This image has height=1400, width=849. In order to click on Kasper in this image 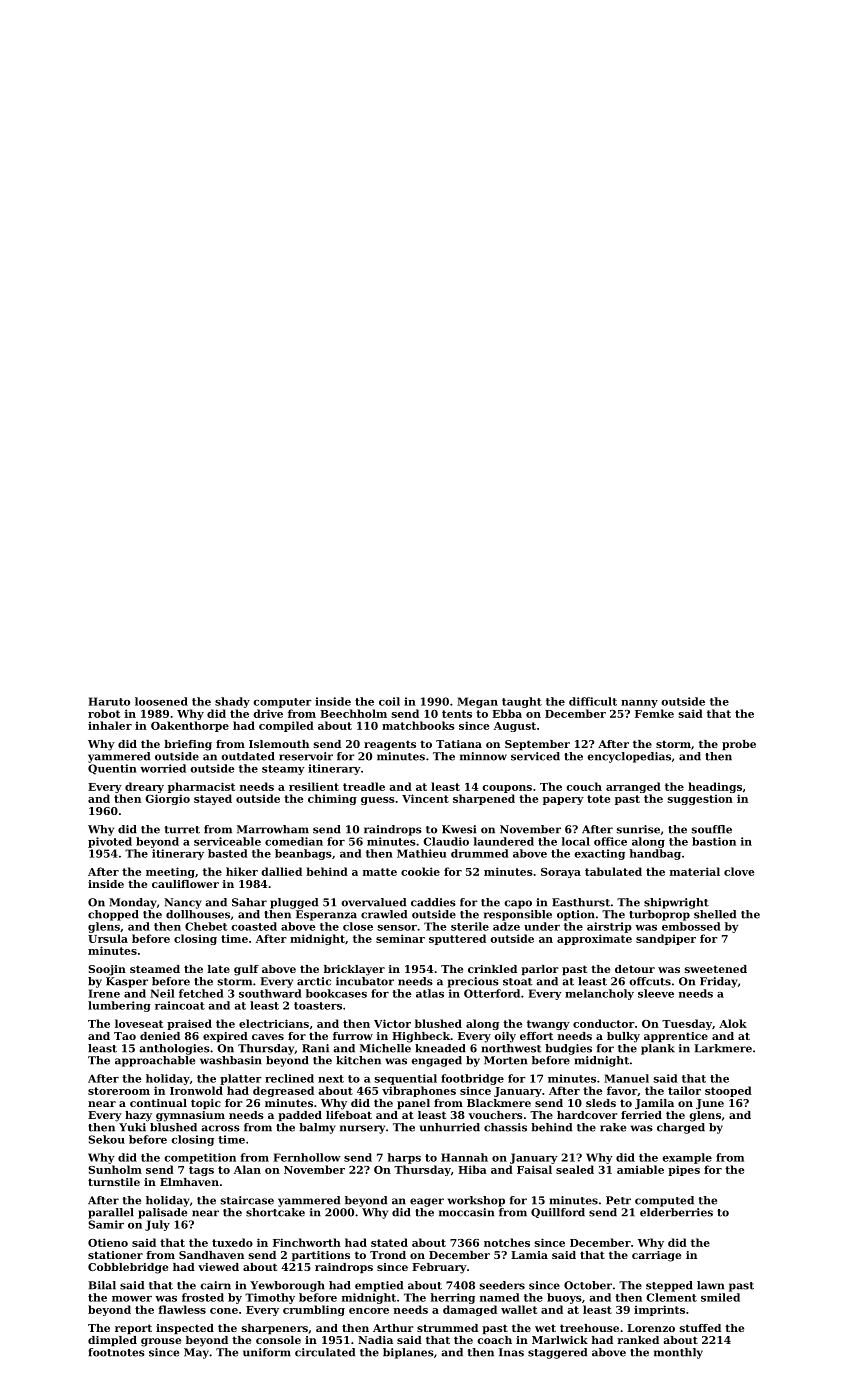, I will do `click(127, 982)`.
